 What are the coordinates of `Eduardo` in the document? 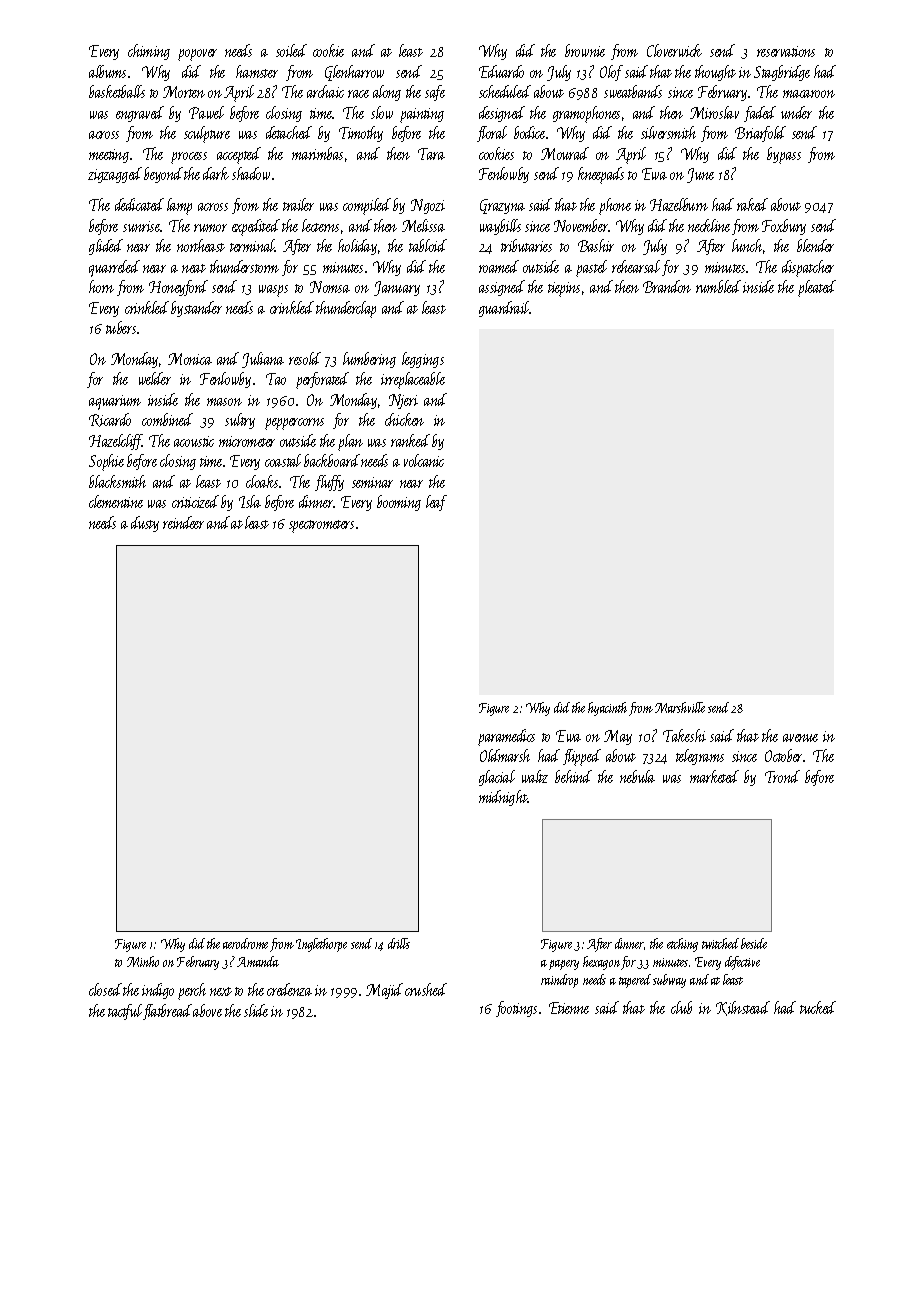 It's located at (501, 71).
